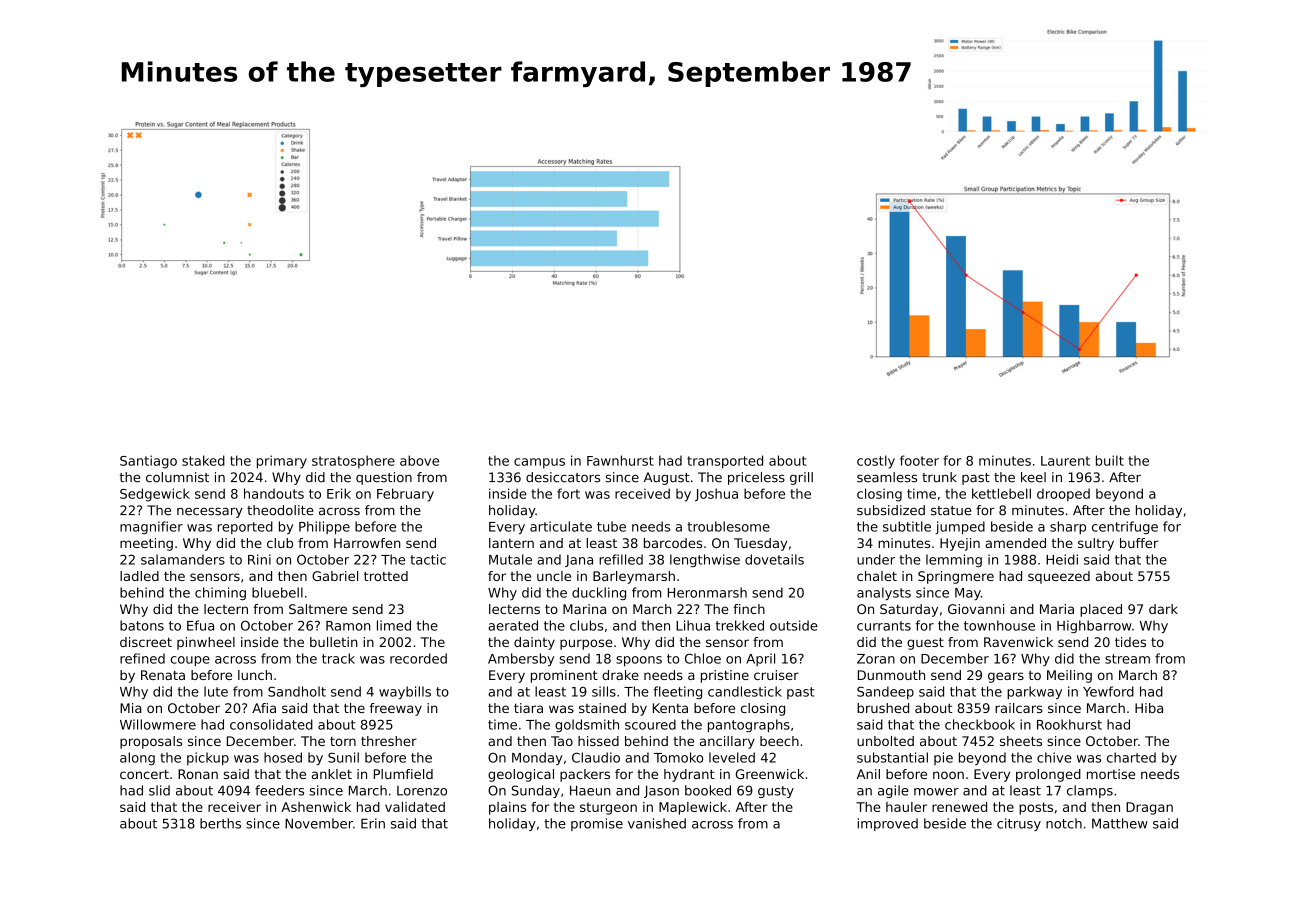 This image has width=1308, height=924. What do you see at coordinates (611, 526) in the image?
I see `tube` at bounding box center [611, 526].
